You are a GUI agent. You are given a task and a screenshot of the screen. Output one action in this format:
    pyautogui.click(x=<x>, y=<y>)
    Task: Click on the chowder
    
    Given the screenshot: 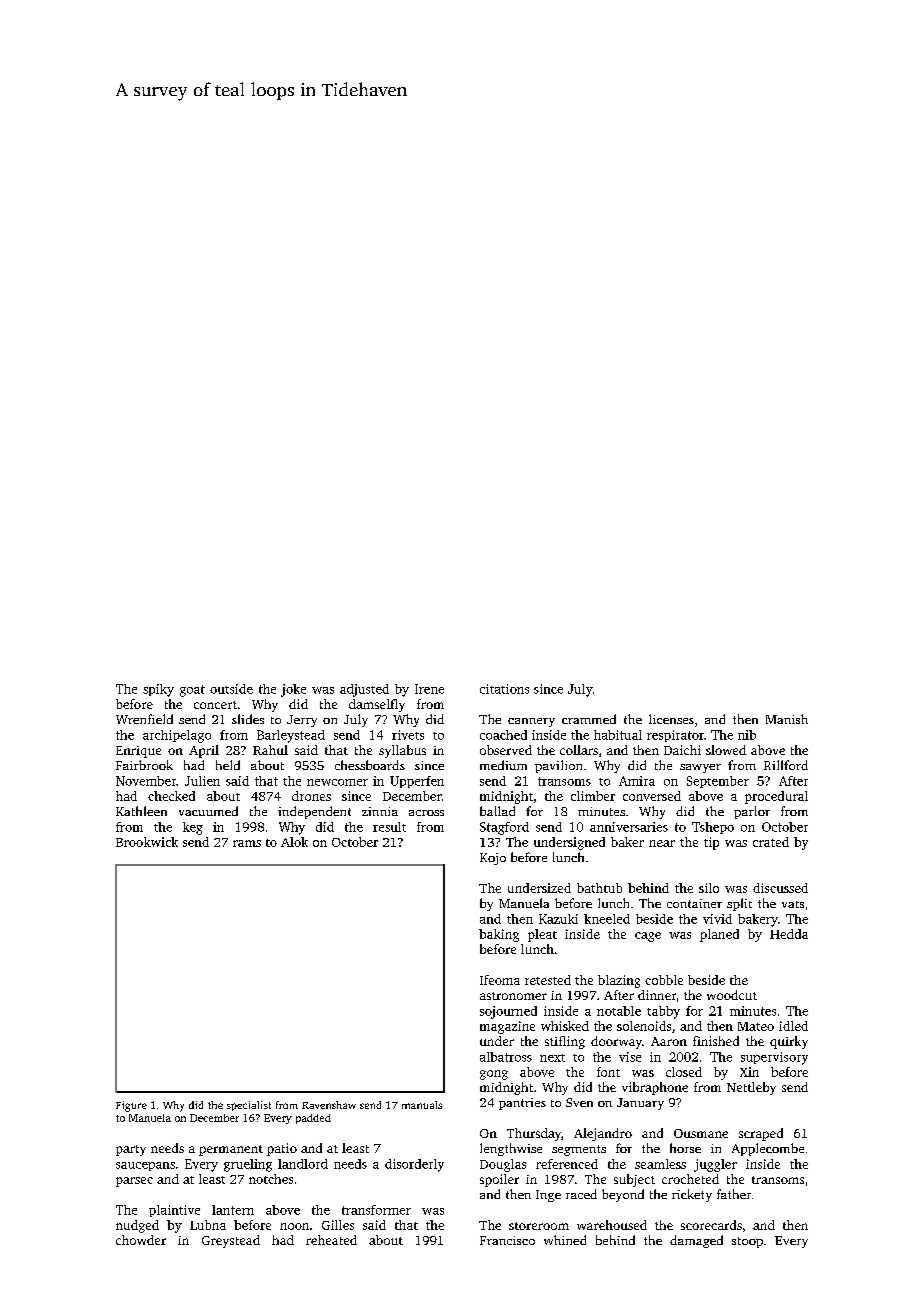 What is the action you would take?
    pyautogui.click(x=141, y=1240)
